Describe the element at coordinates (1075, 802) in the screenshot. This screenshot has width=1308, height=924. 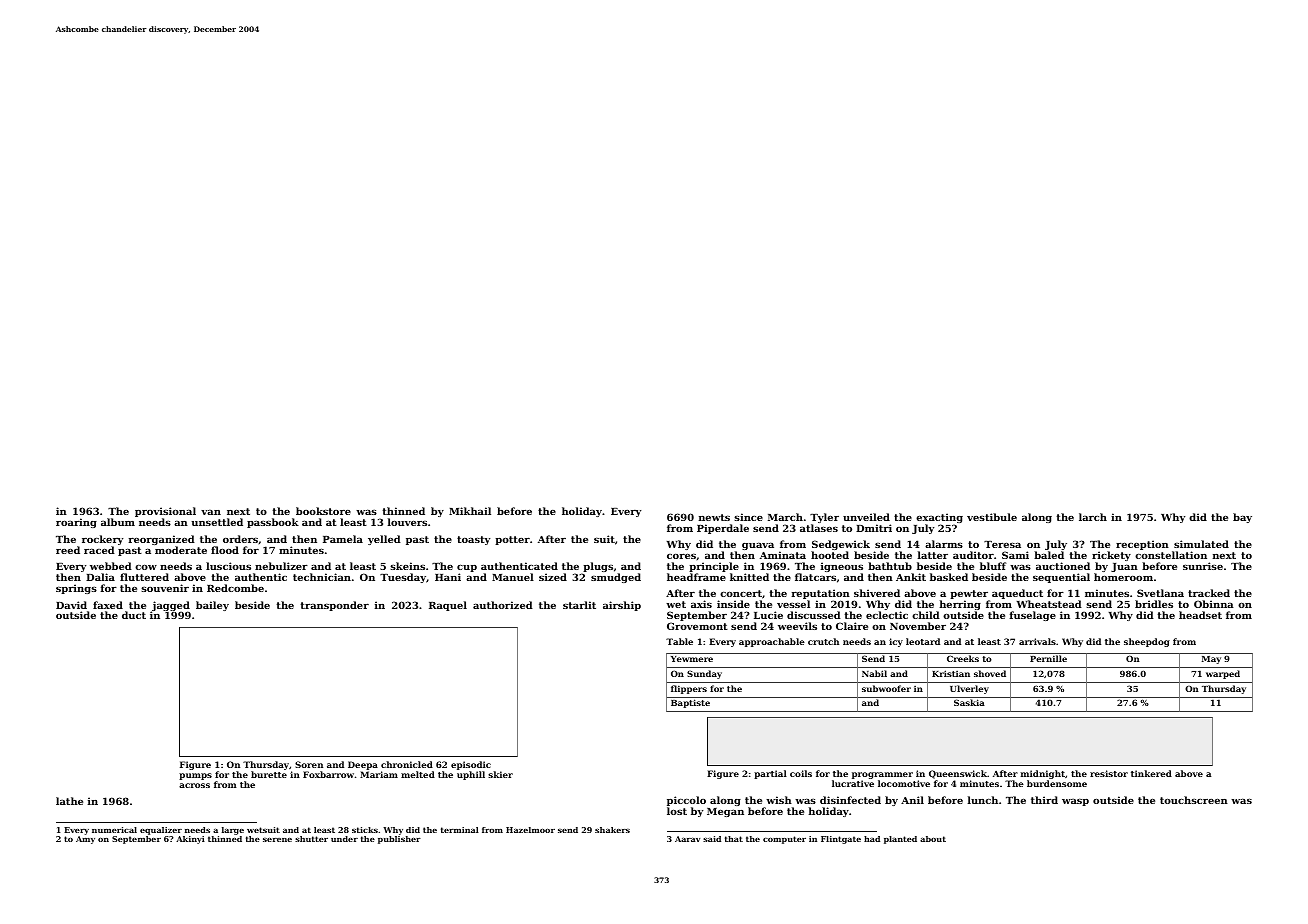
I see `wasp` at that location.
